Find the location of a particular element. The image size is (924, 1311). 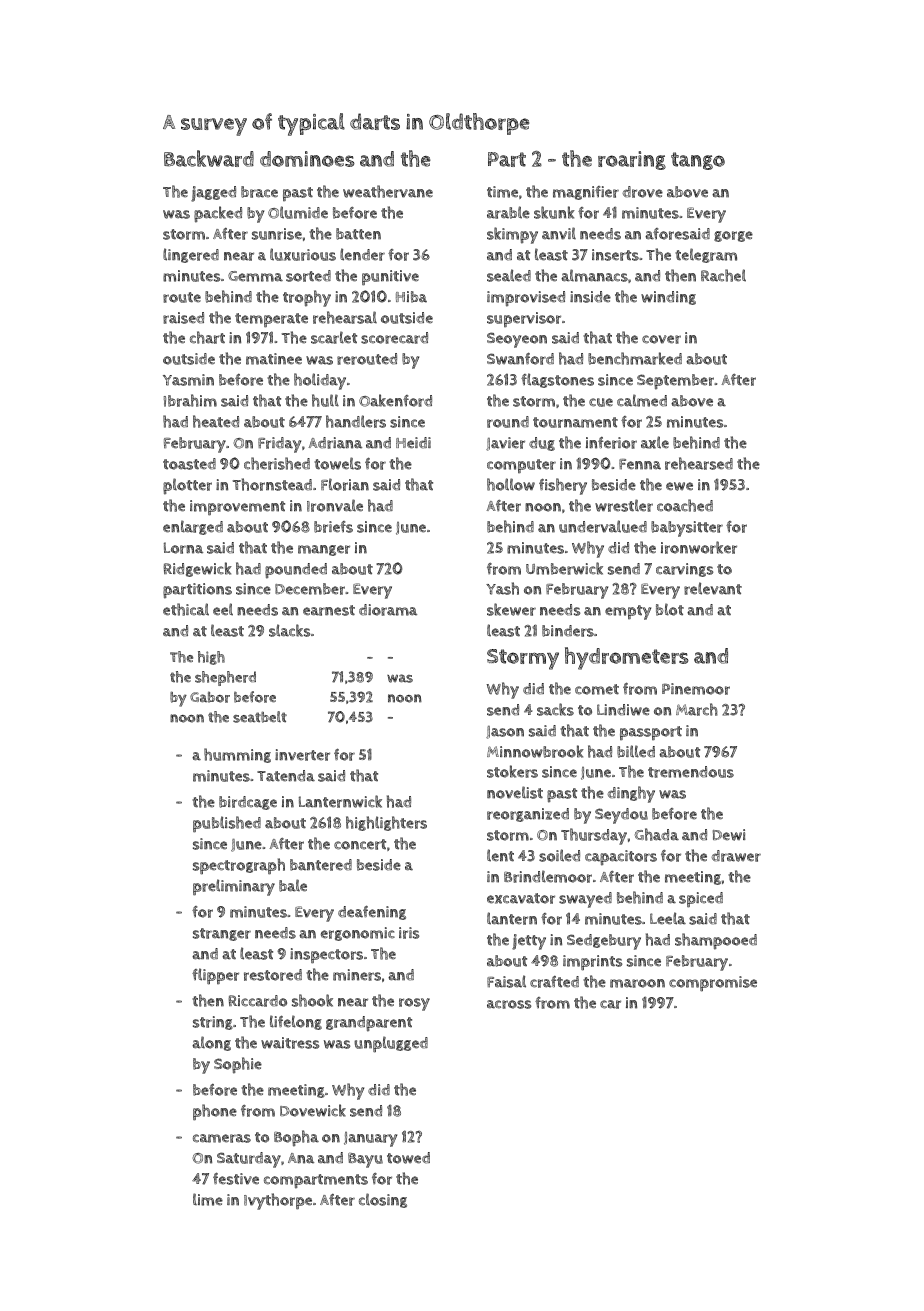

Jason is located at coordinates (505, 732).
